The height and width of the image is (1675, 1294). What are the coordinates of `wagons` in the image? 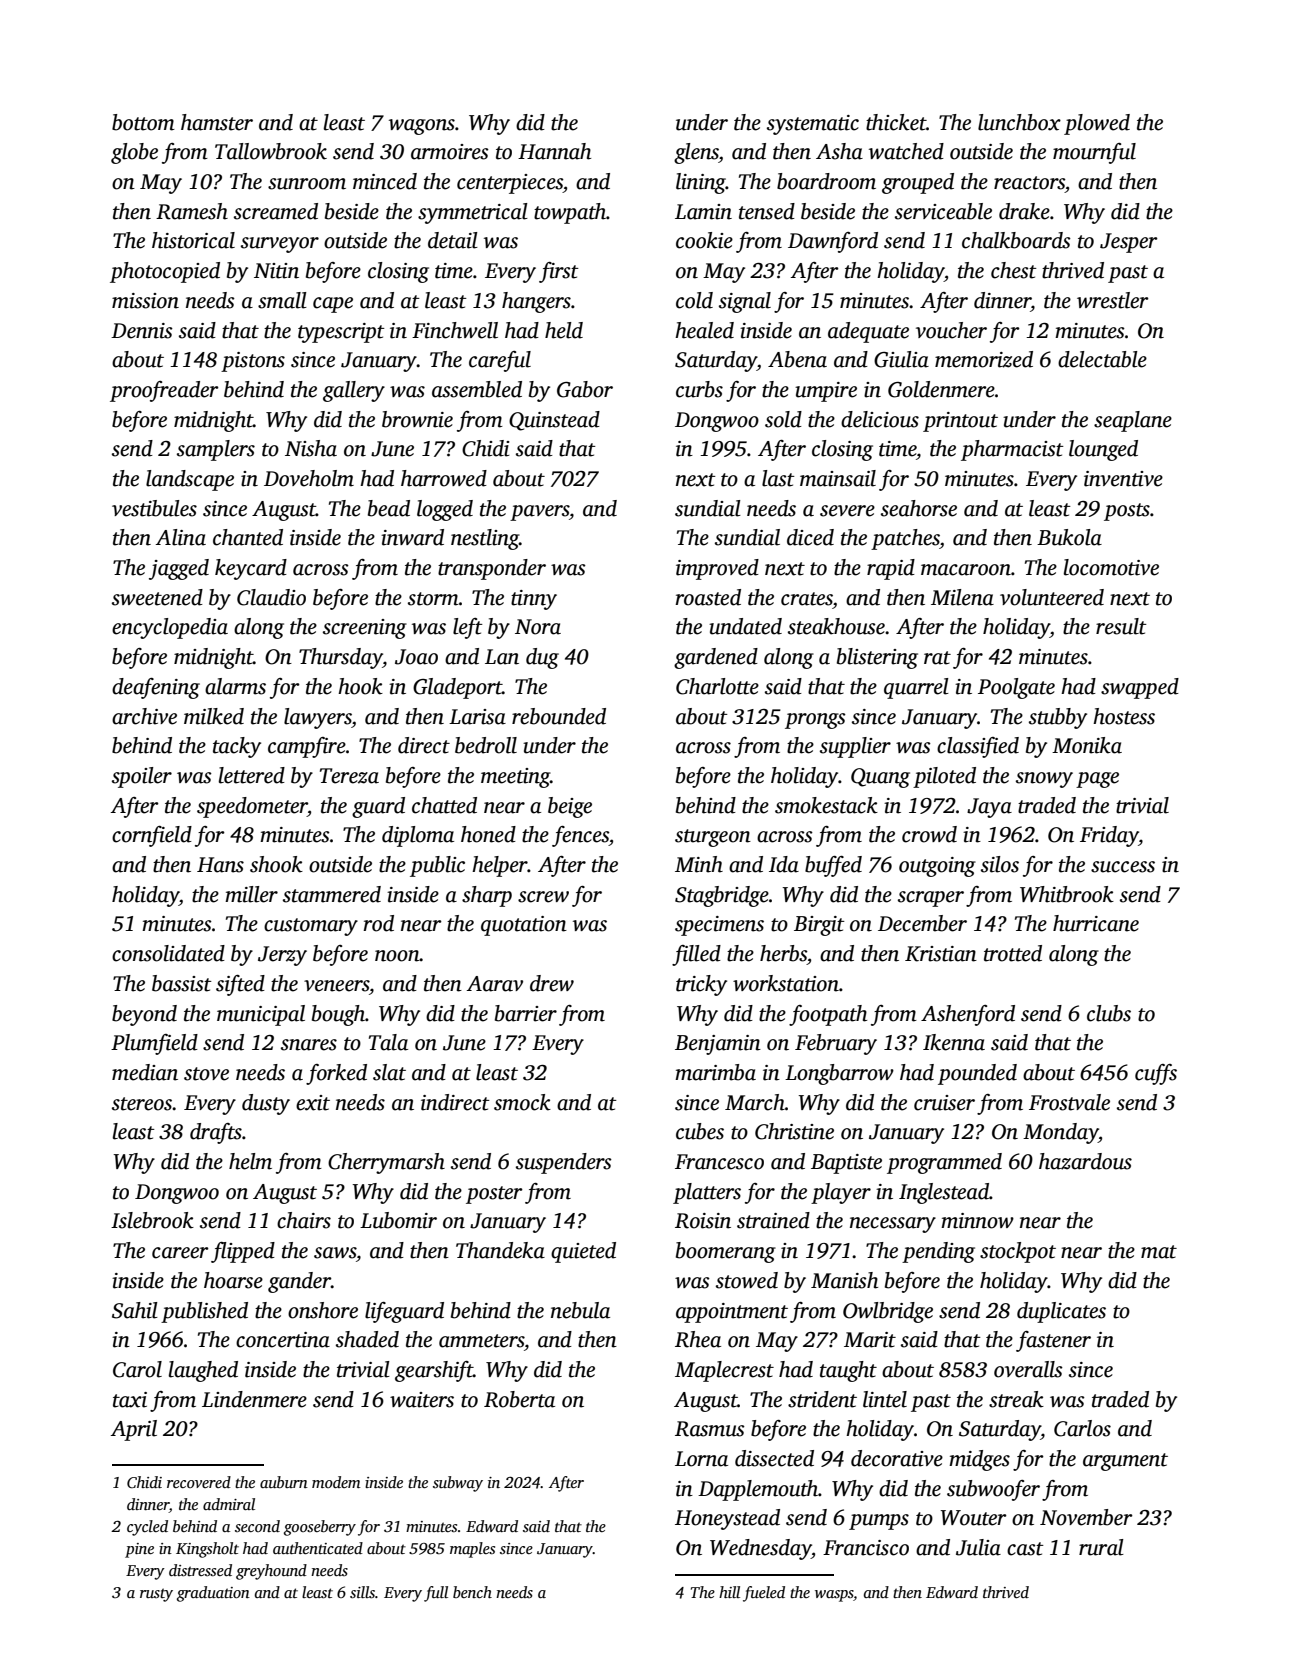 It's located at (422, 127).
